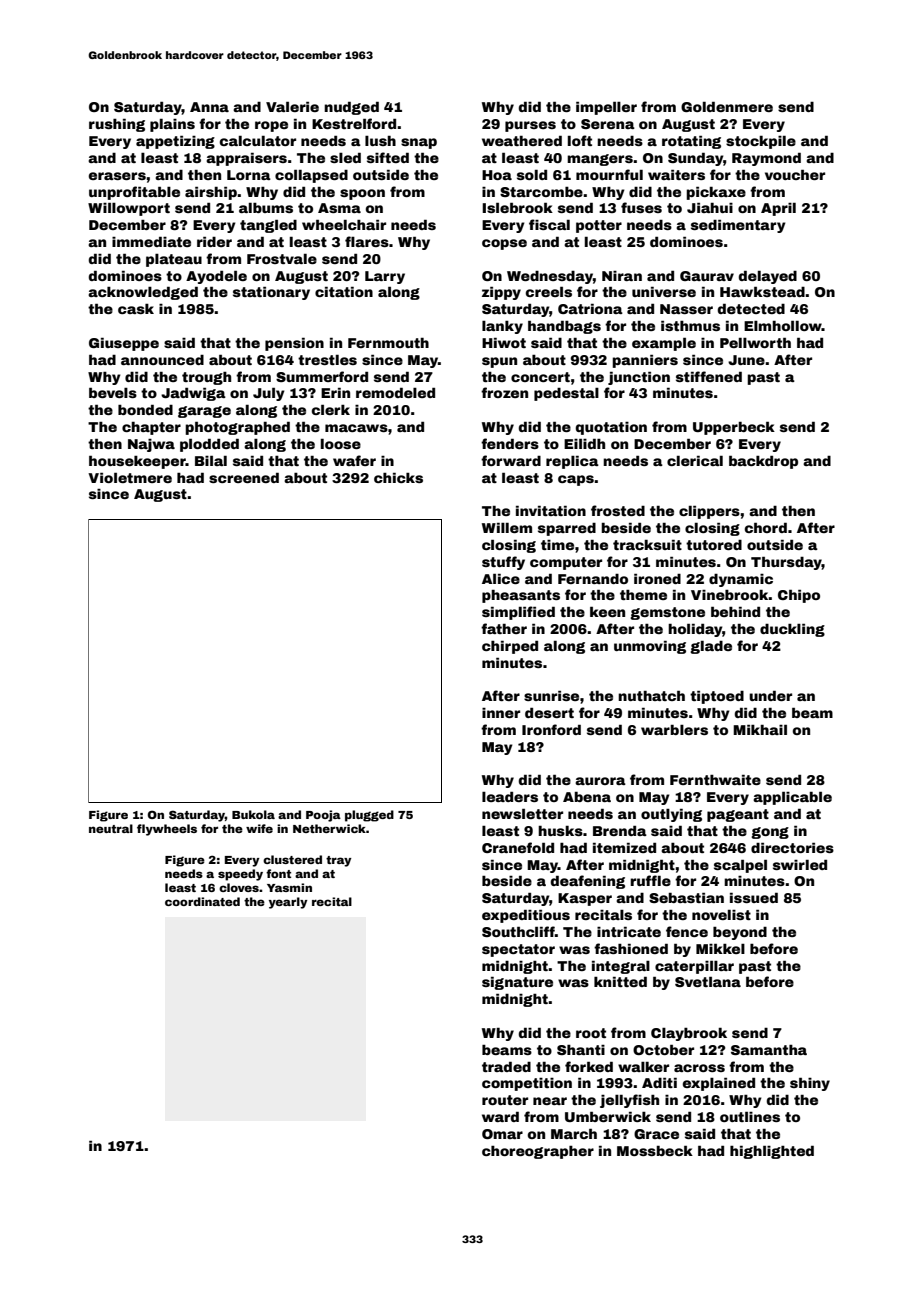 The height and width of the image is (1314, 924). What do you see at coordinates (517, 207) in the image?
I see `Islebrook` at bounding box center [517, 207].
